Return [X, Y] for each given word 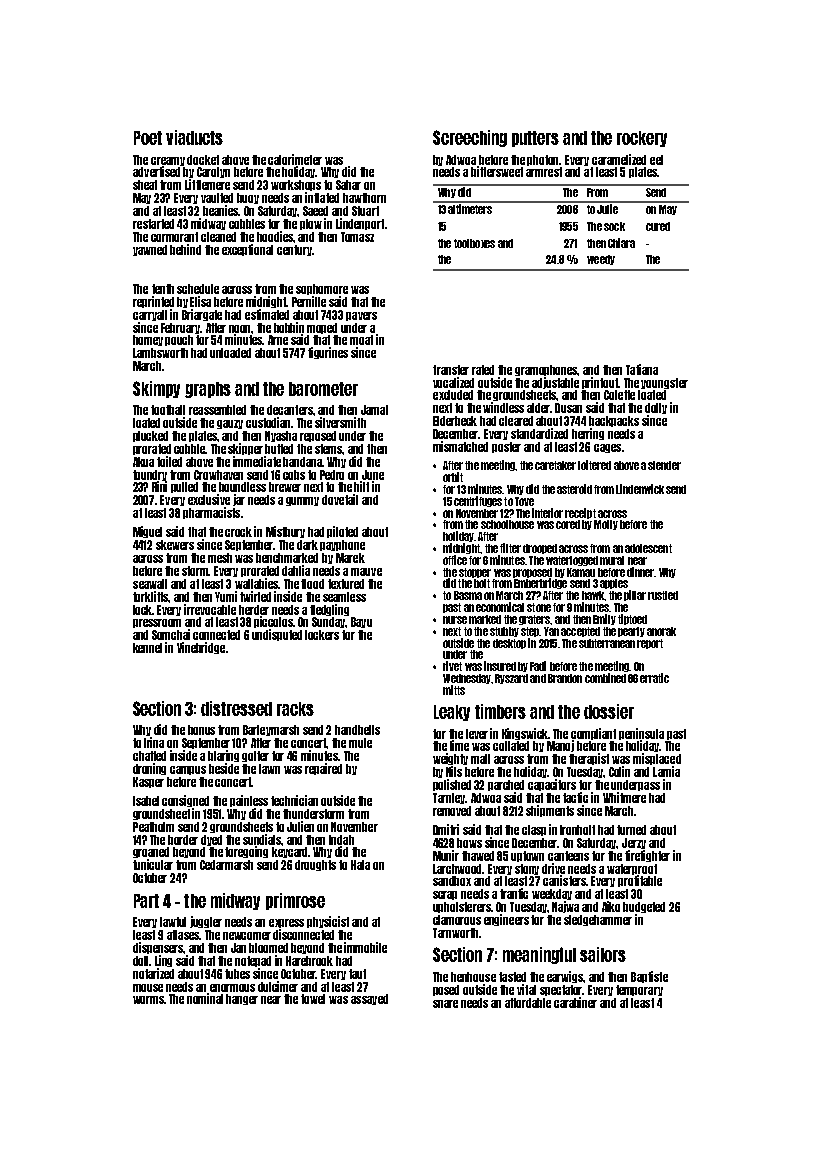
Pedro [332, 475]
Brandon [565, 678]
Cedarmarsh [226, 865]
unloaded [230, 353]
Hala [360, 865]
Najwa [565, 907]
